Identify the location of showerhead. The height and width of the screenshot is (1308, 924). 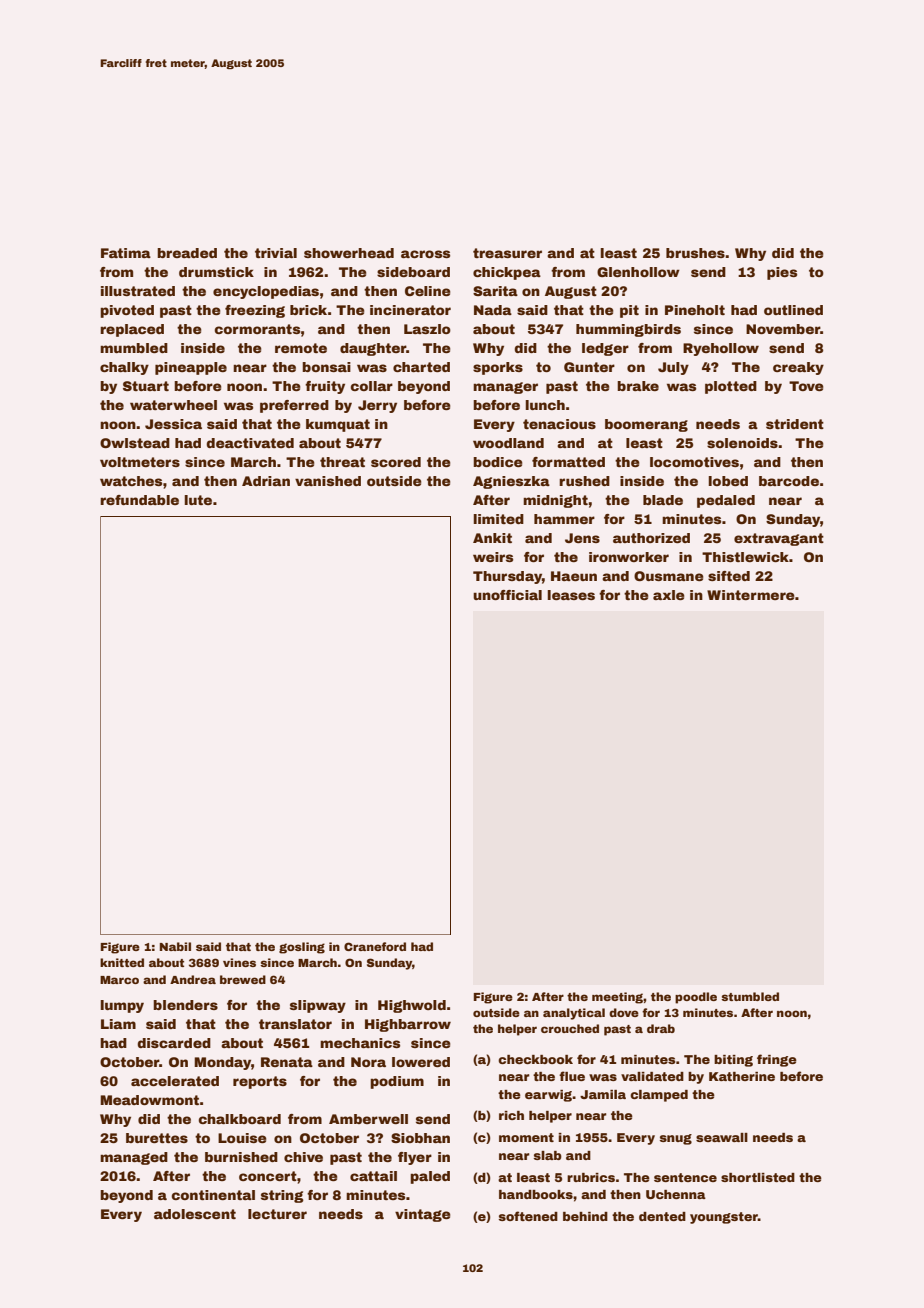
(349, 253).
